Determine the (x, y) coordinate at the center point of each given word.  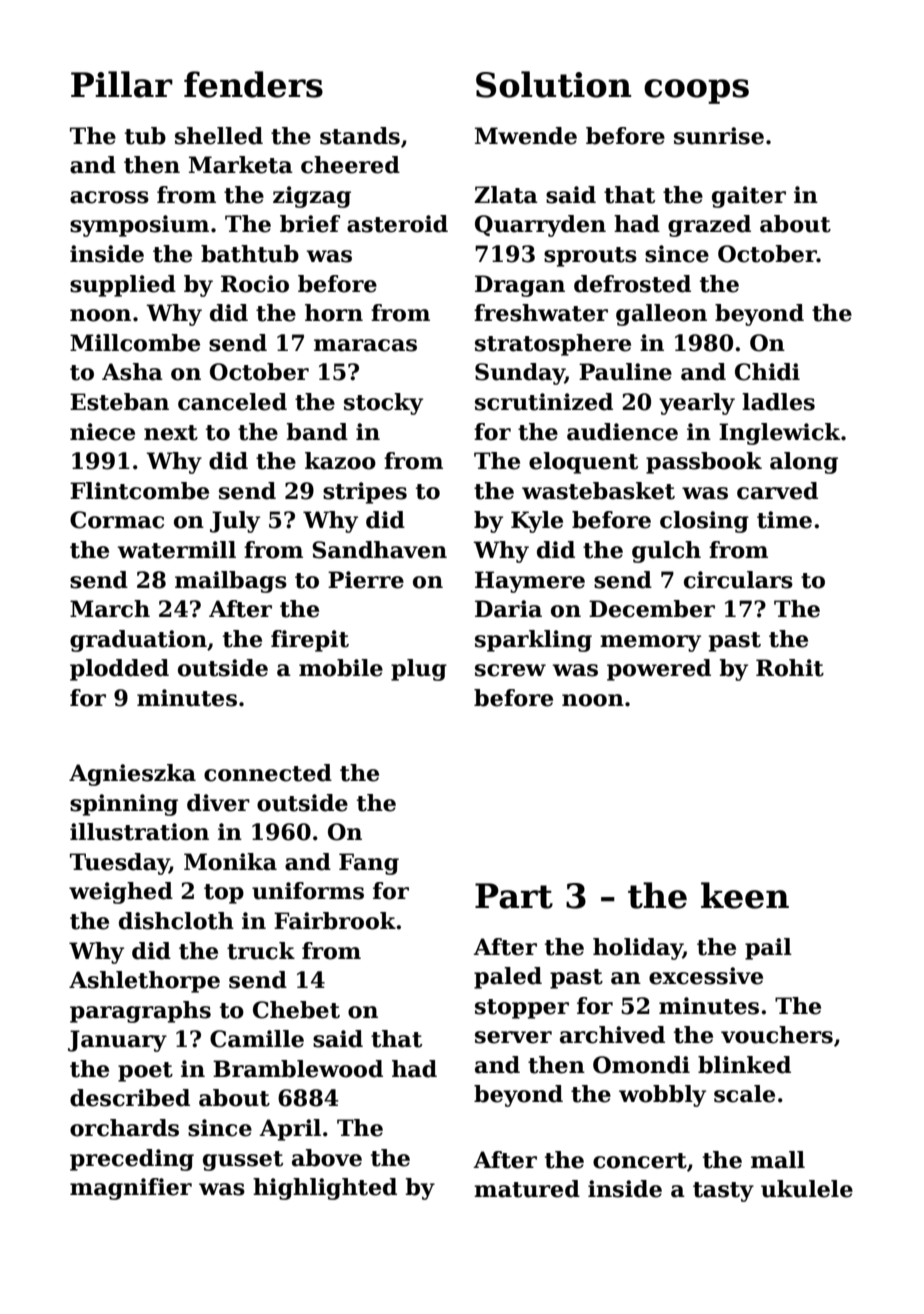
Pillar (122, 84)
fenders (253, 84)
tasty (723, 1192)
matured (527, 1189)
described (130, 1098)
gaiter (749, 197)
